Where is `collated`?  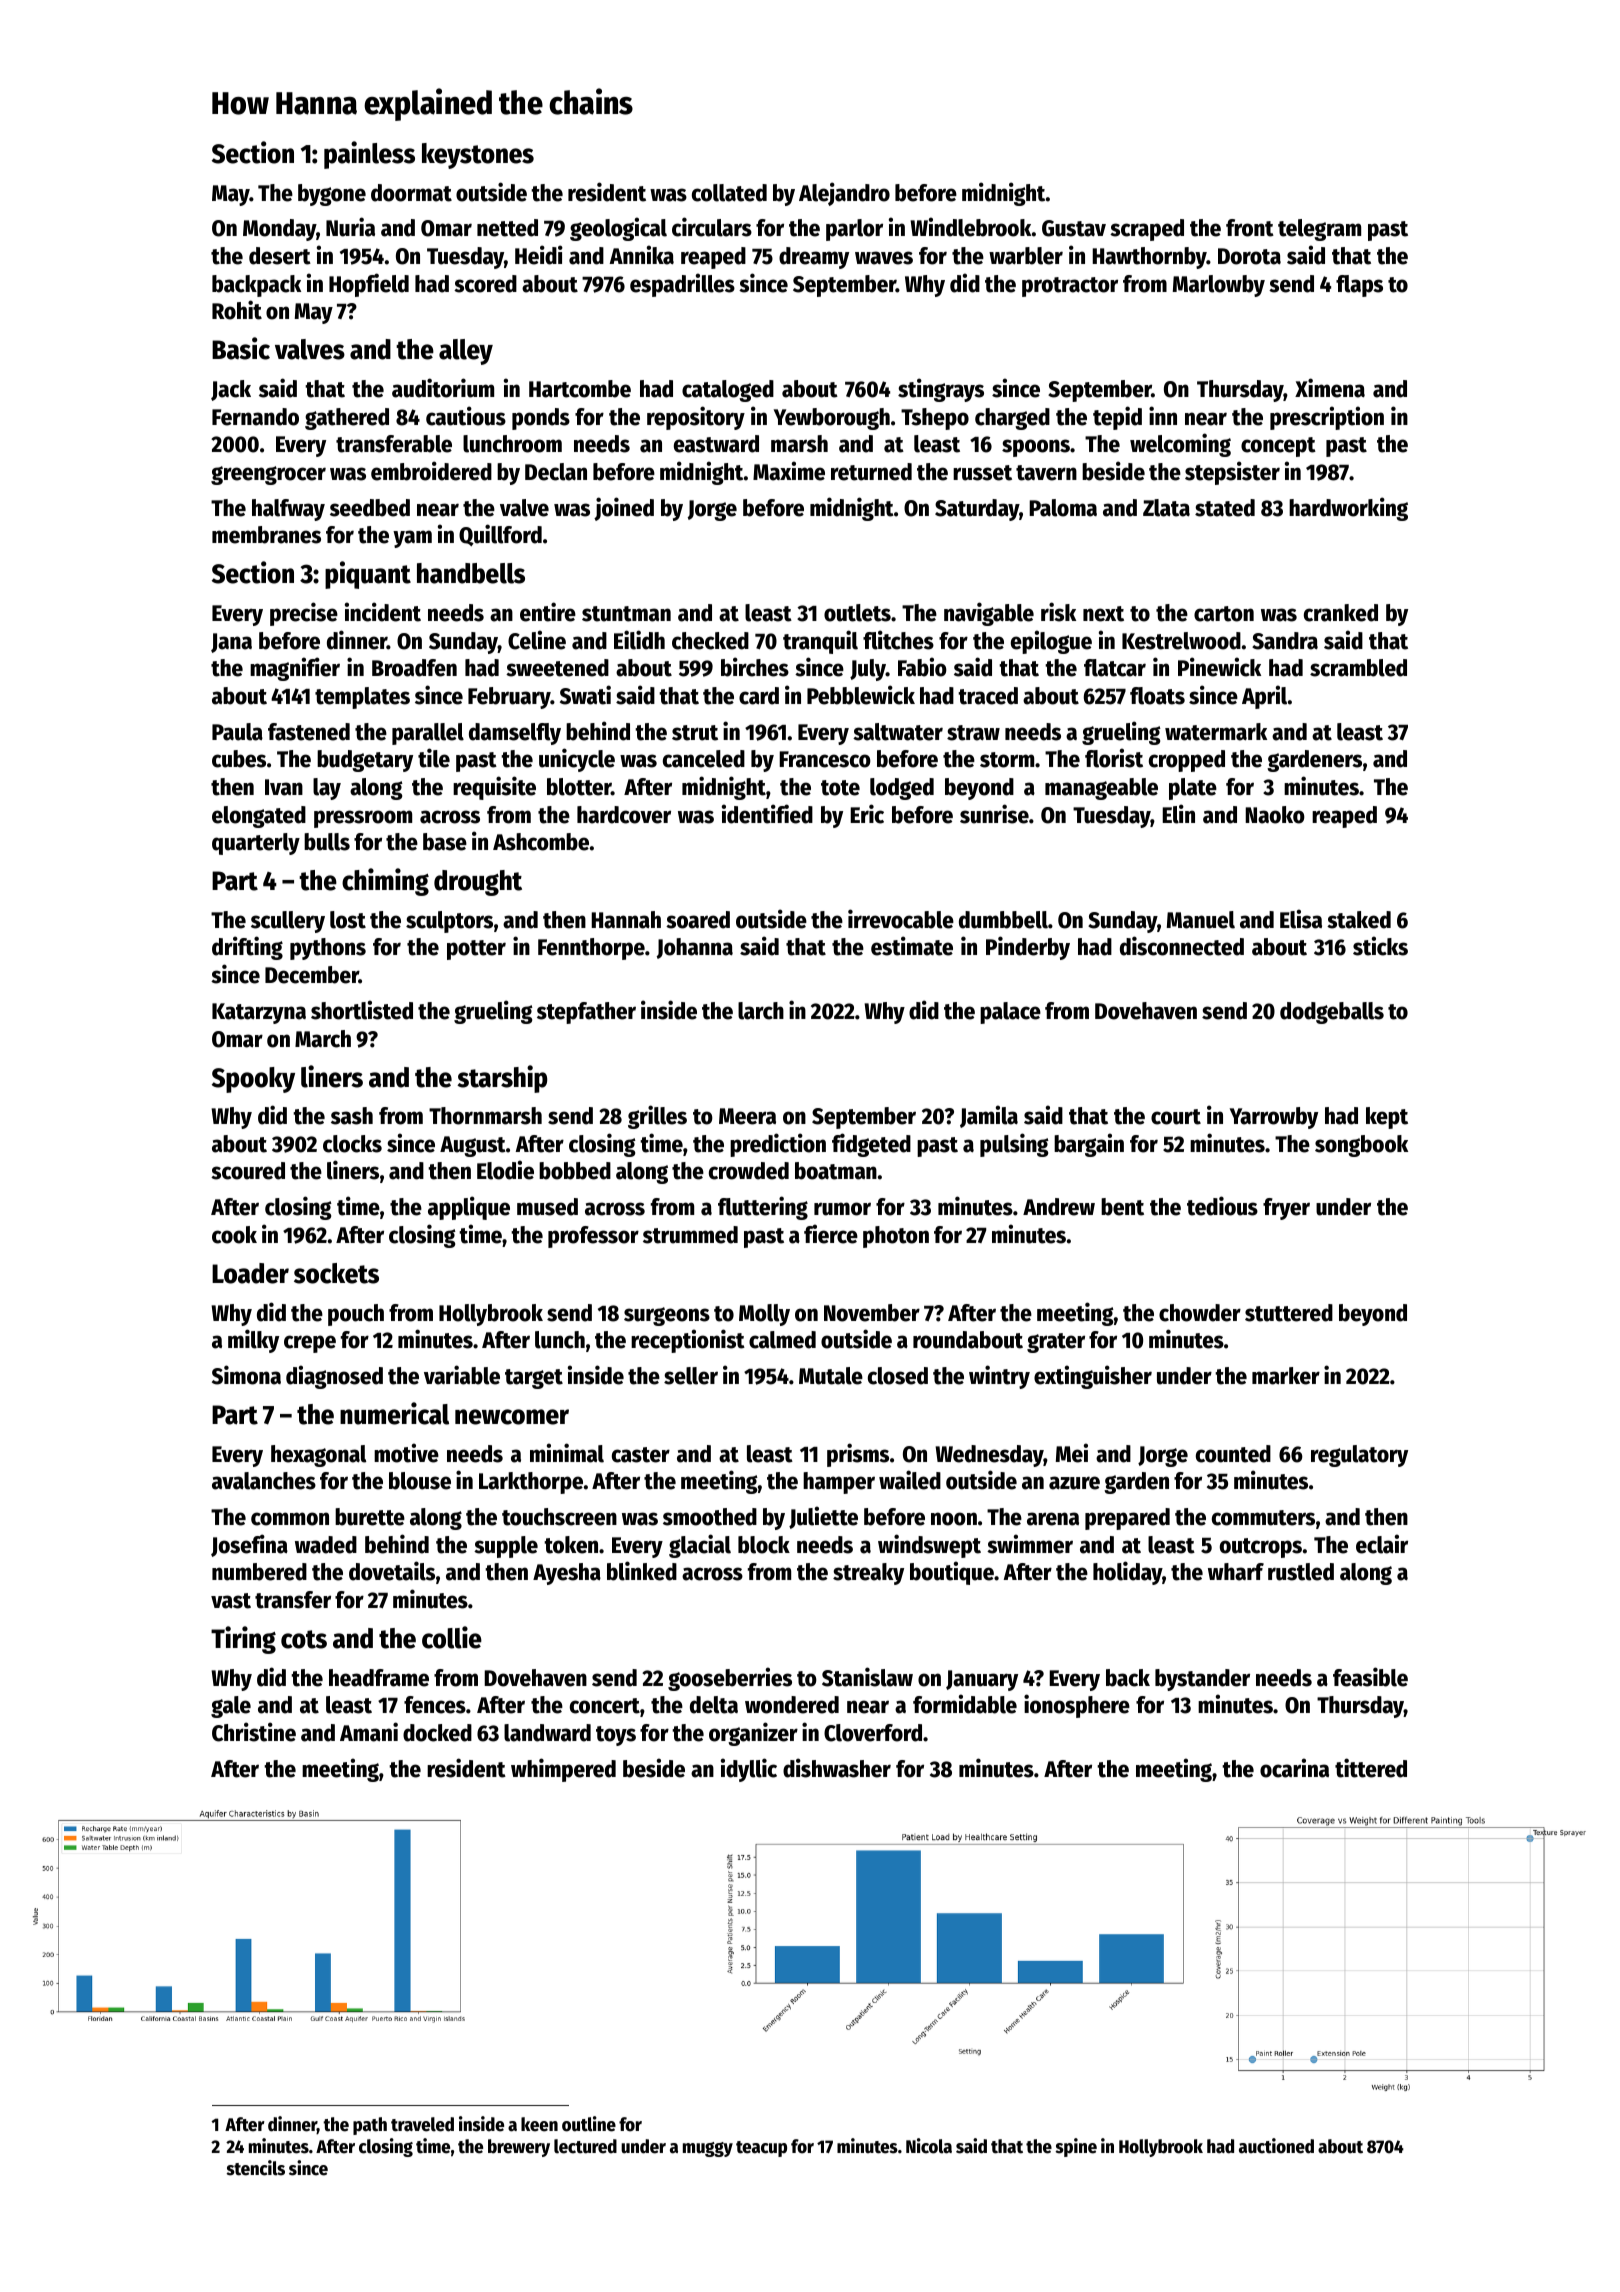 collated is located at coordinates (729, 193).
